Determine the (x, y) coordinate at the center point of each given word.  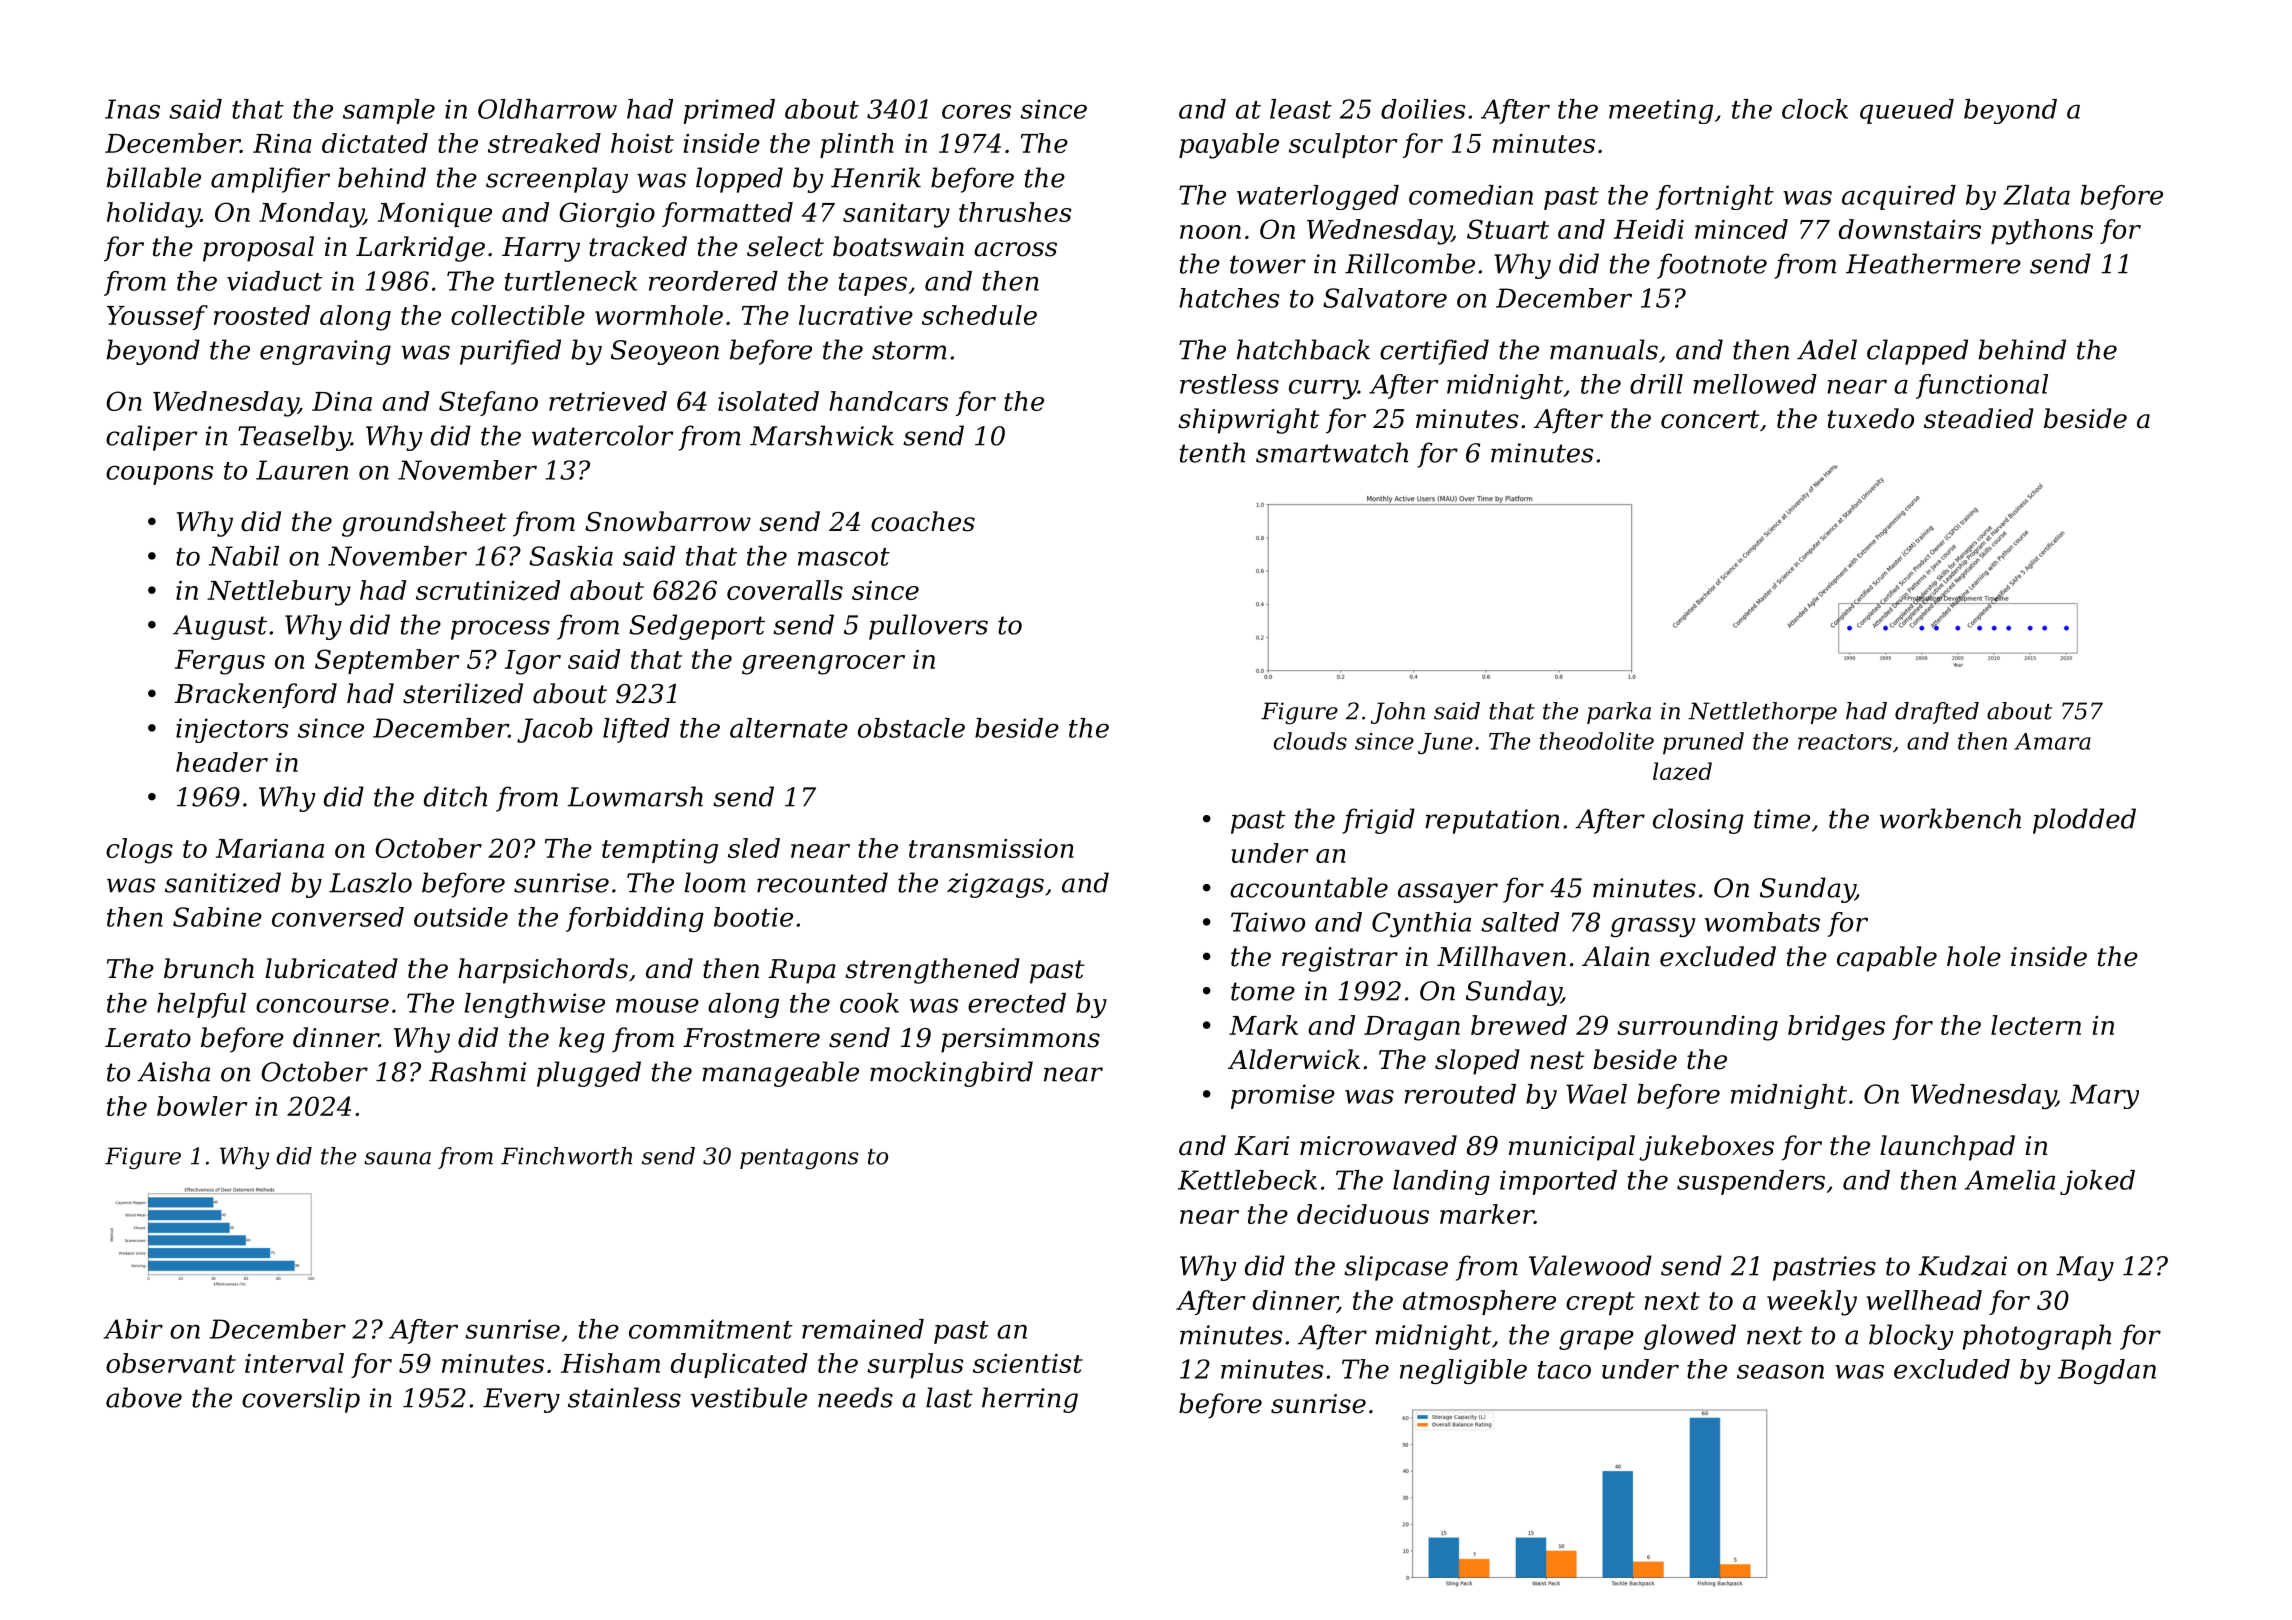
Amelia (2009, 1180)
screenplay (557, 180)
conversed (338, 917)
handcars (888, 401)
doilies (1423, 109)
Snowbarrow (668, 521)
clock (1815, 109)
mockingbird (951, 1074)
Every (521, 1400)
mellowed (1755, 384)
